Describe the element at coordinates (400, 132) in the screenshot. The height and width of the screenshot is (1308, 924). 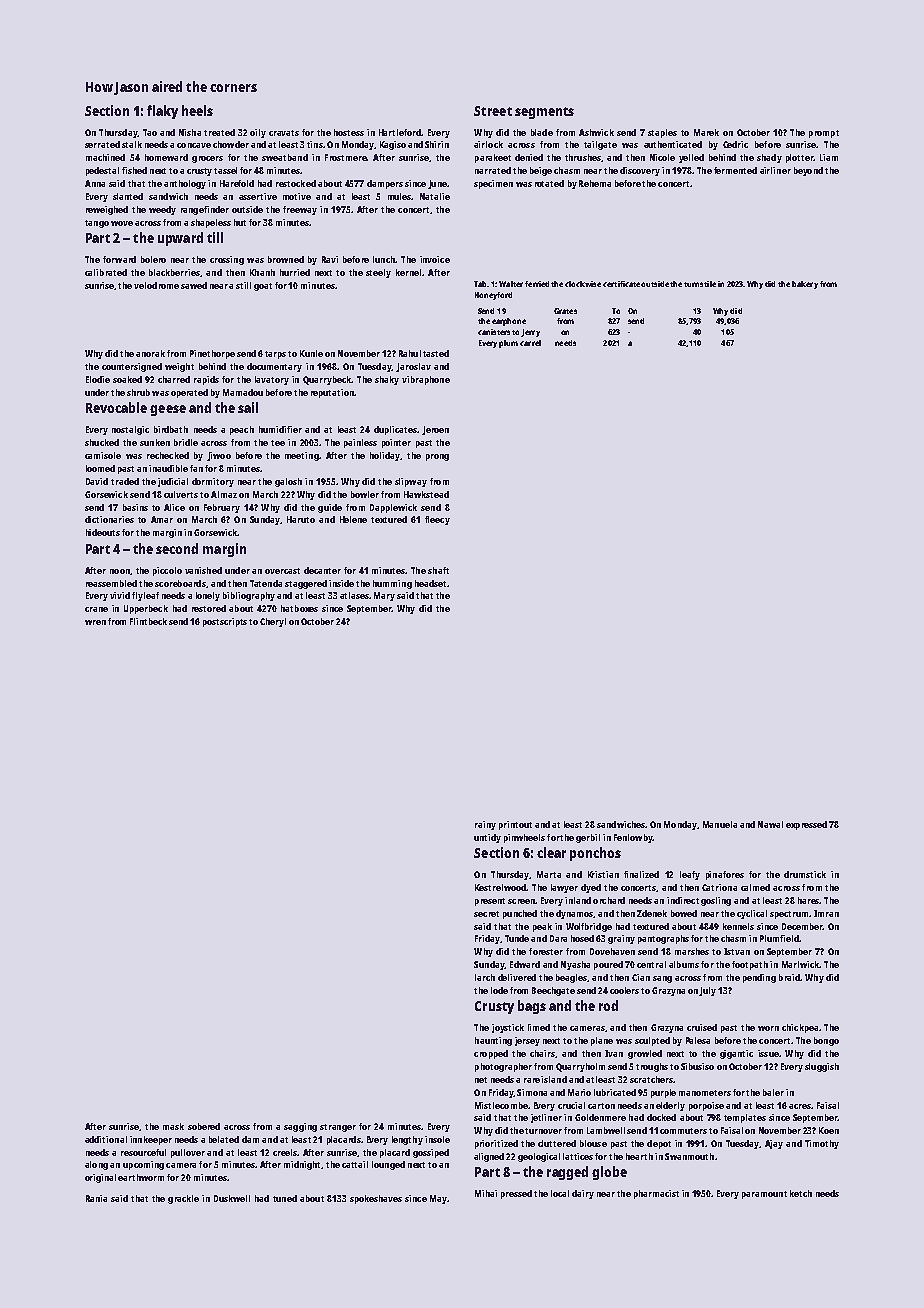
I see `Hartleford` at that location.
